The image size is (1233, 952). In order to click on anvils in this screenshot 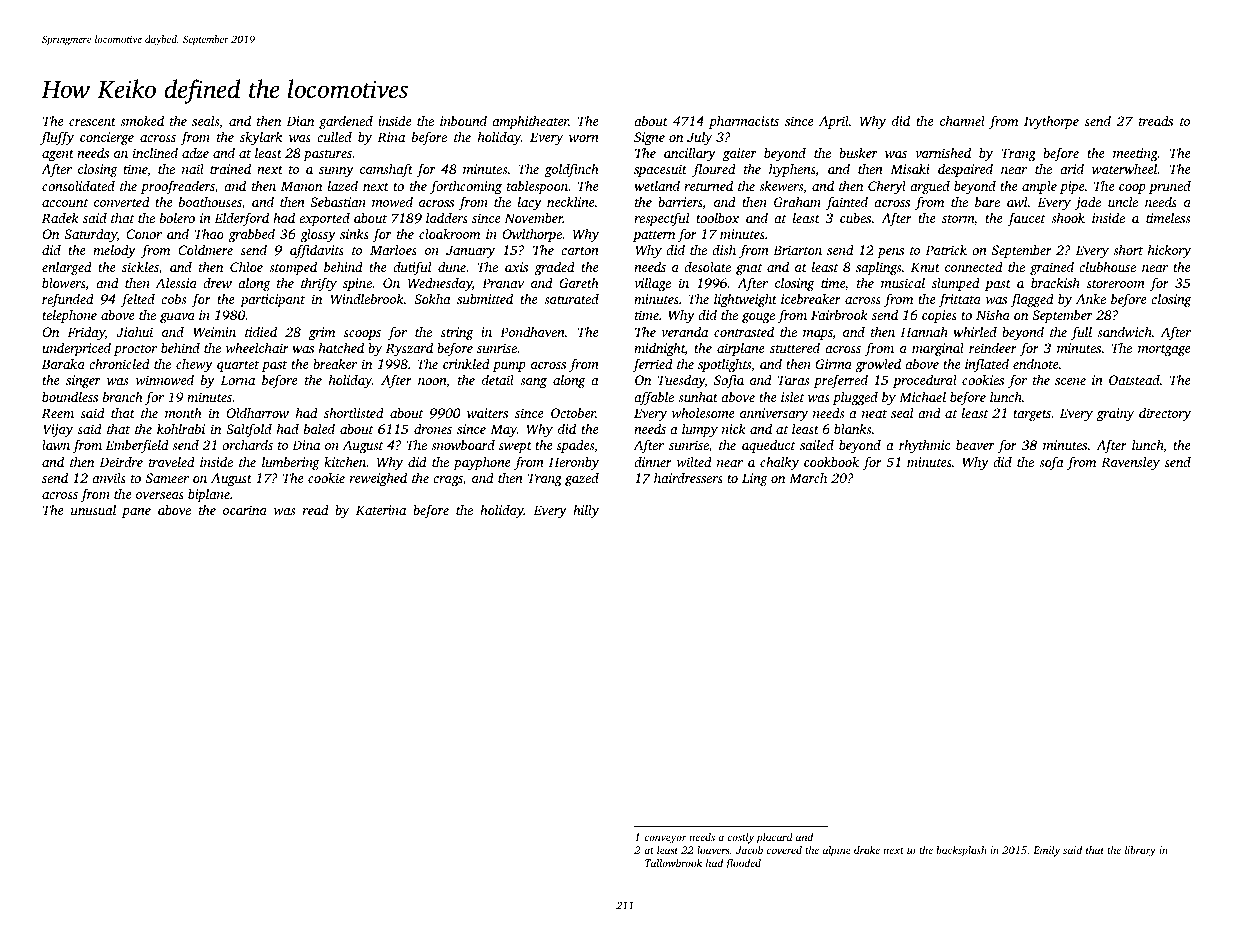, I will do `click(109, 478)`.
